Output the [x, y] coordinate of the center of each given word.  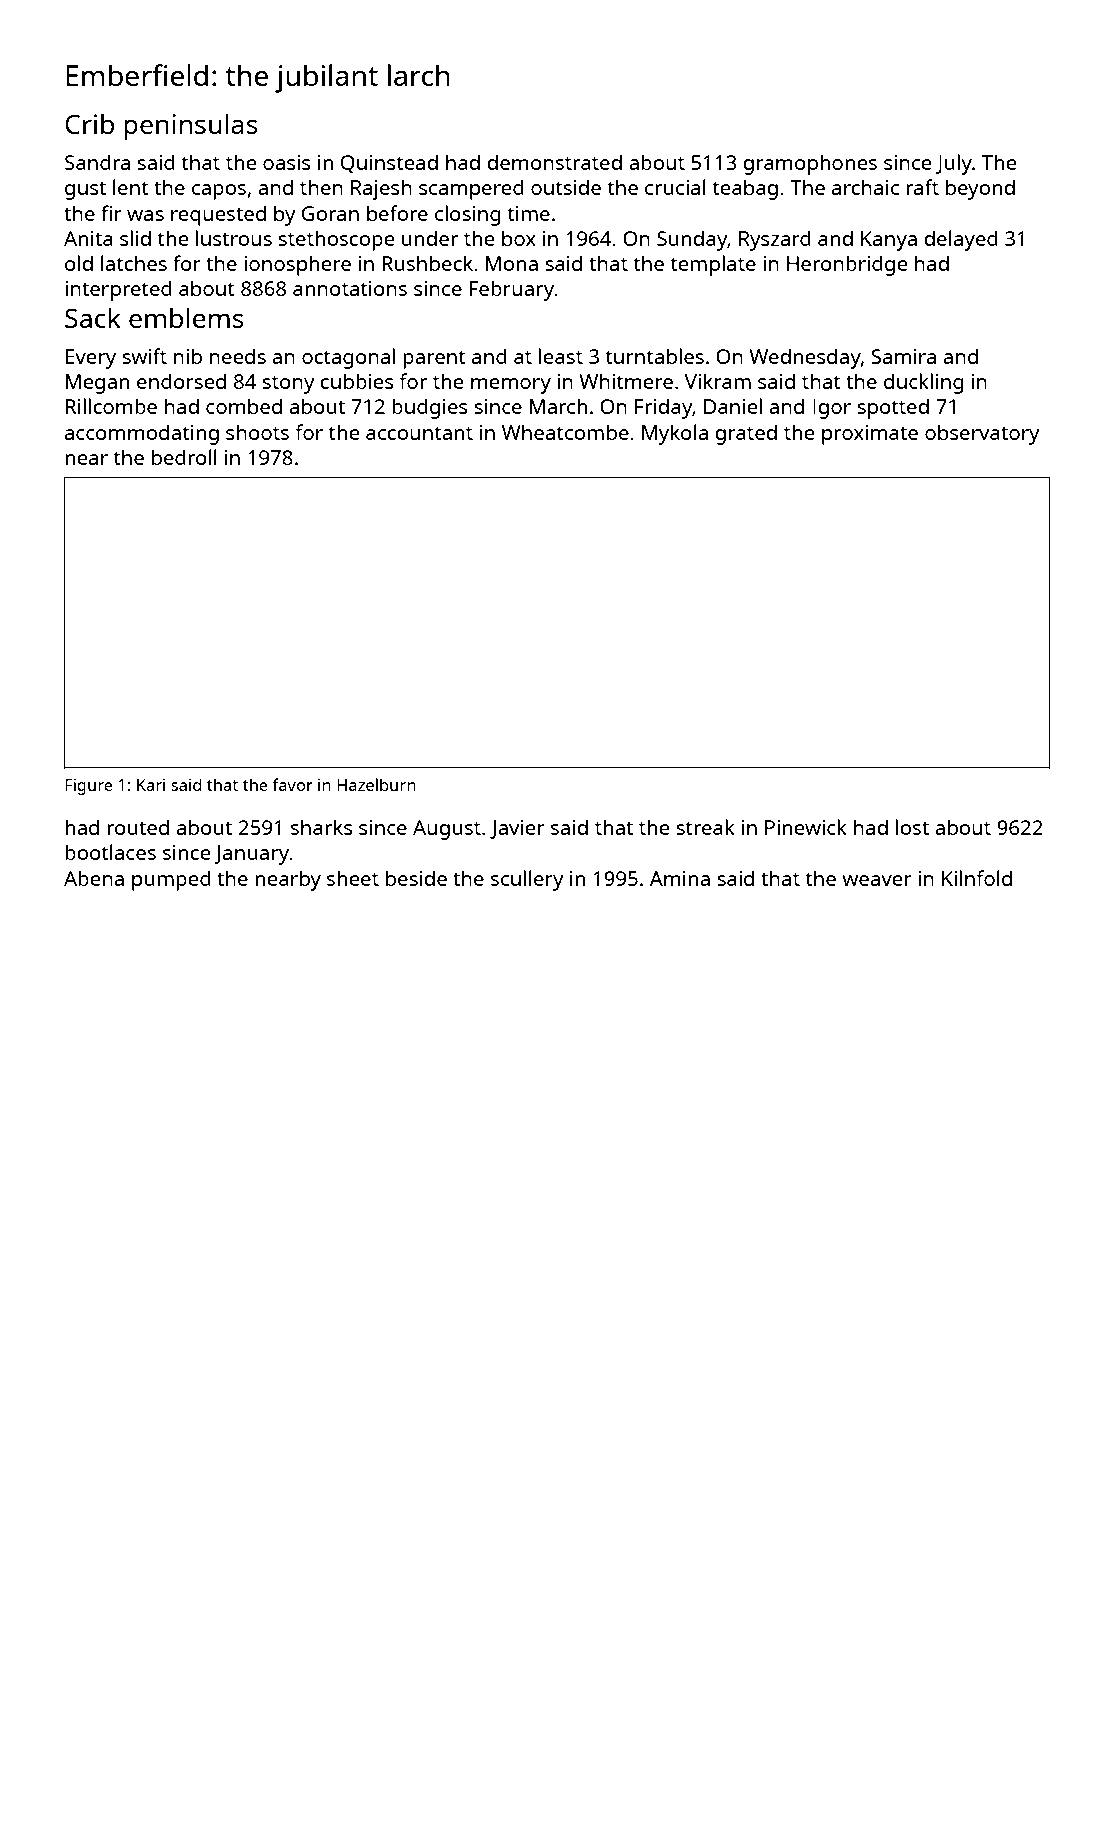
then [321, 187]
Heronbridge [847, 265]
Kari [151, 785]
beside [416, 878]
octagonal [348, 358]
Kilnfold [977, 878]
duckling [924, 383]
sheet [353, 878]
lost [912, 827]
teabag [745, 189]
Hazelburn [376, 784]
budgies [430, 408]
